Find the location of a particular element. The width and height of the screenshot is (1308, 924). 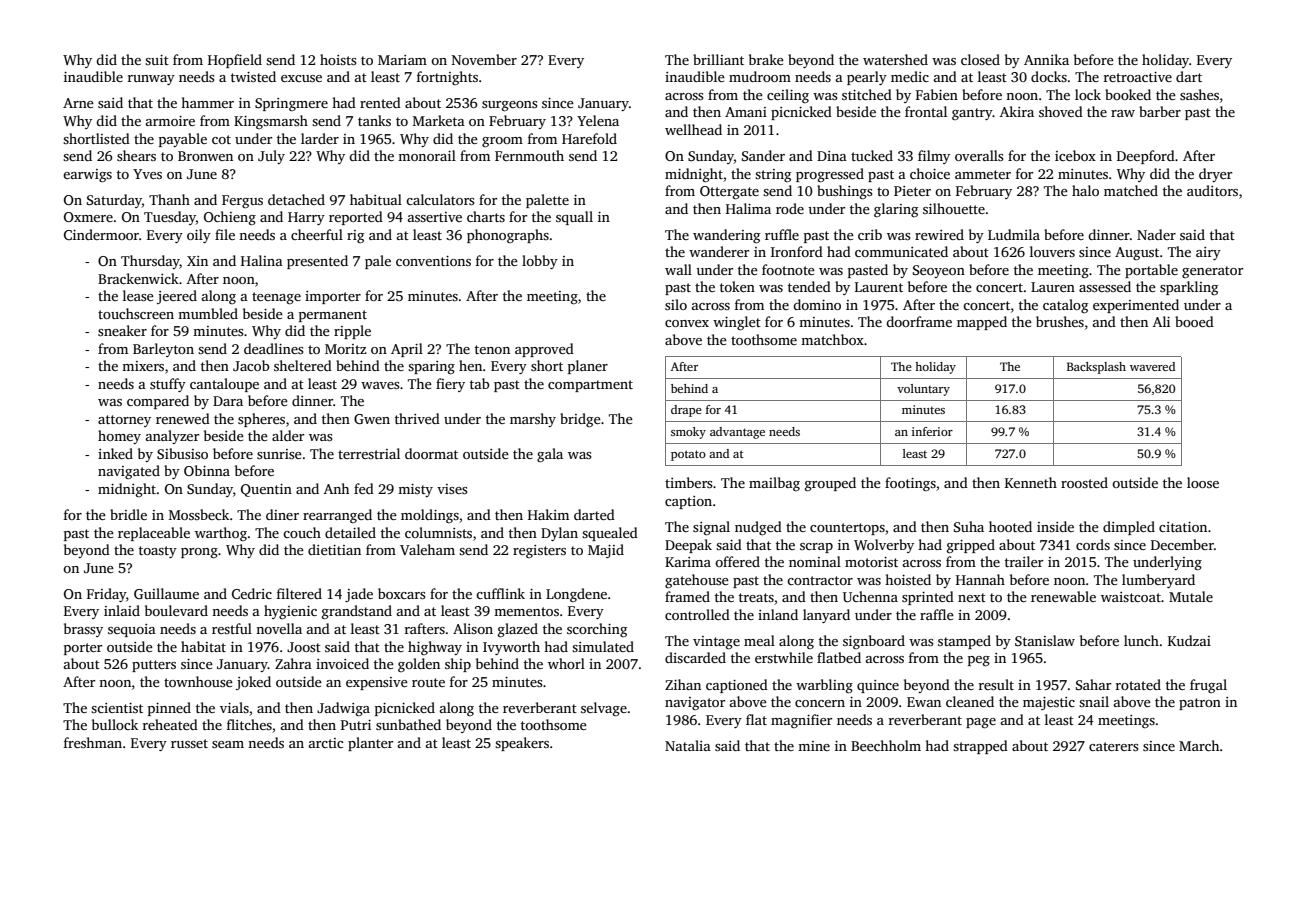

freshman is located at coordinates (93, 742).
